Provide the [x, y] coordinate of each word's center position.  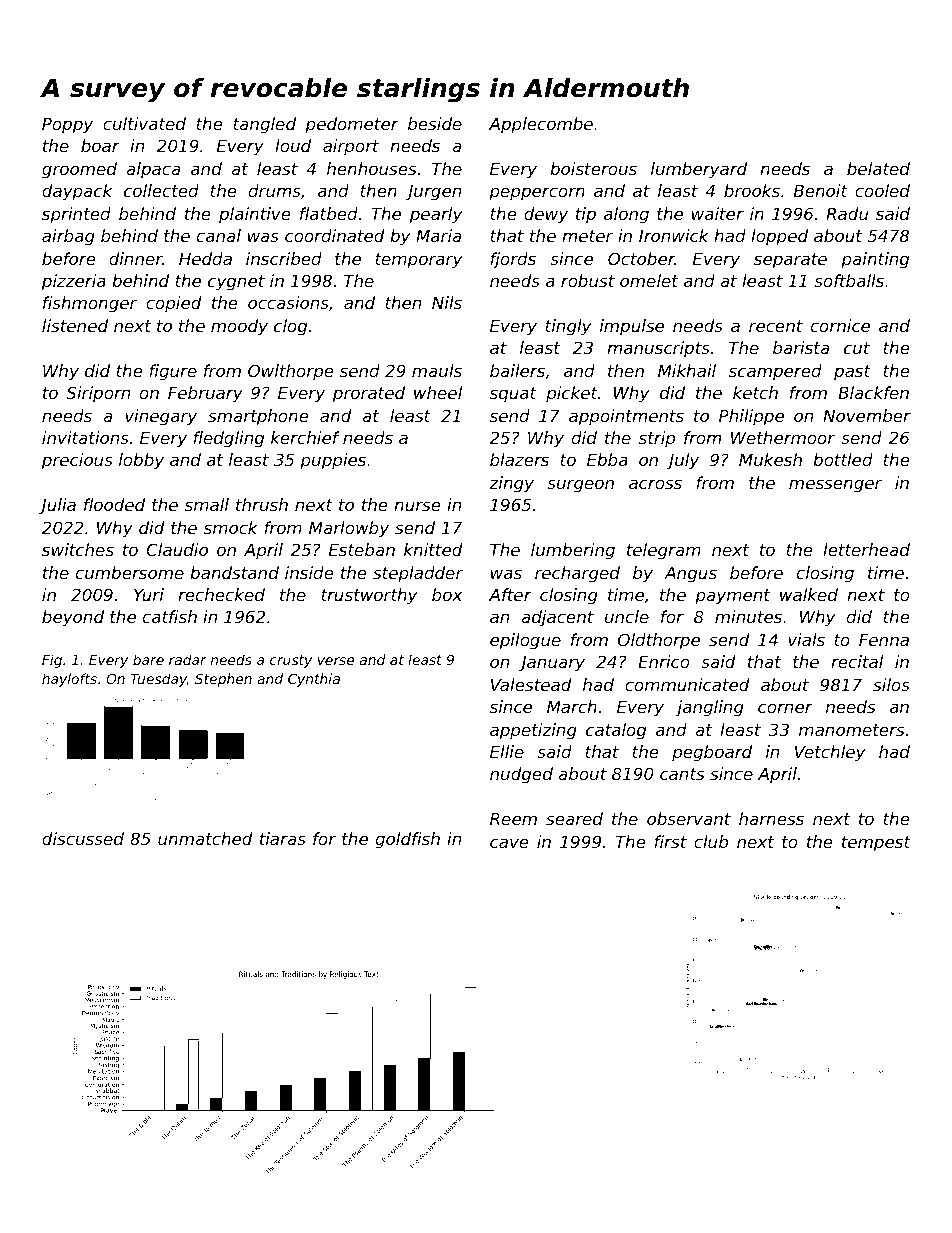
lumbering [573, 551]
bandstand [234, 572]
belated [878, 168]
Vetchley [830, 753]
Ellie [507, 751]
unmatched [205, 838]
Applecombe [541, 125]
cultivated [144, 123]
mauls [437, 370]
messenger [835, 486]
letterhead [866, 549]
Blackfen [873, 392]
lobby [141, 461]
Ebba [607, 459]
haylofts [69, 680]
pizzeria [74, 282]
